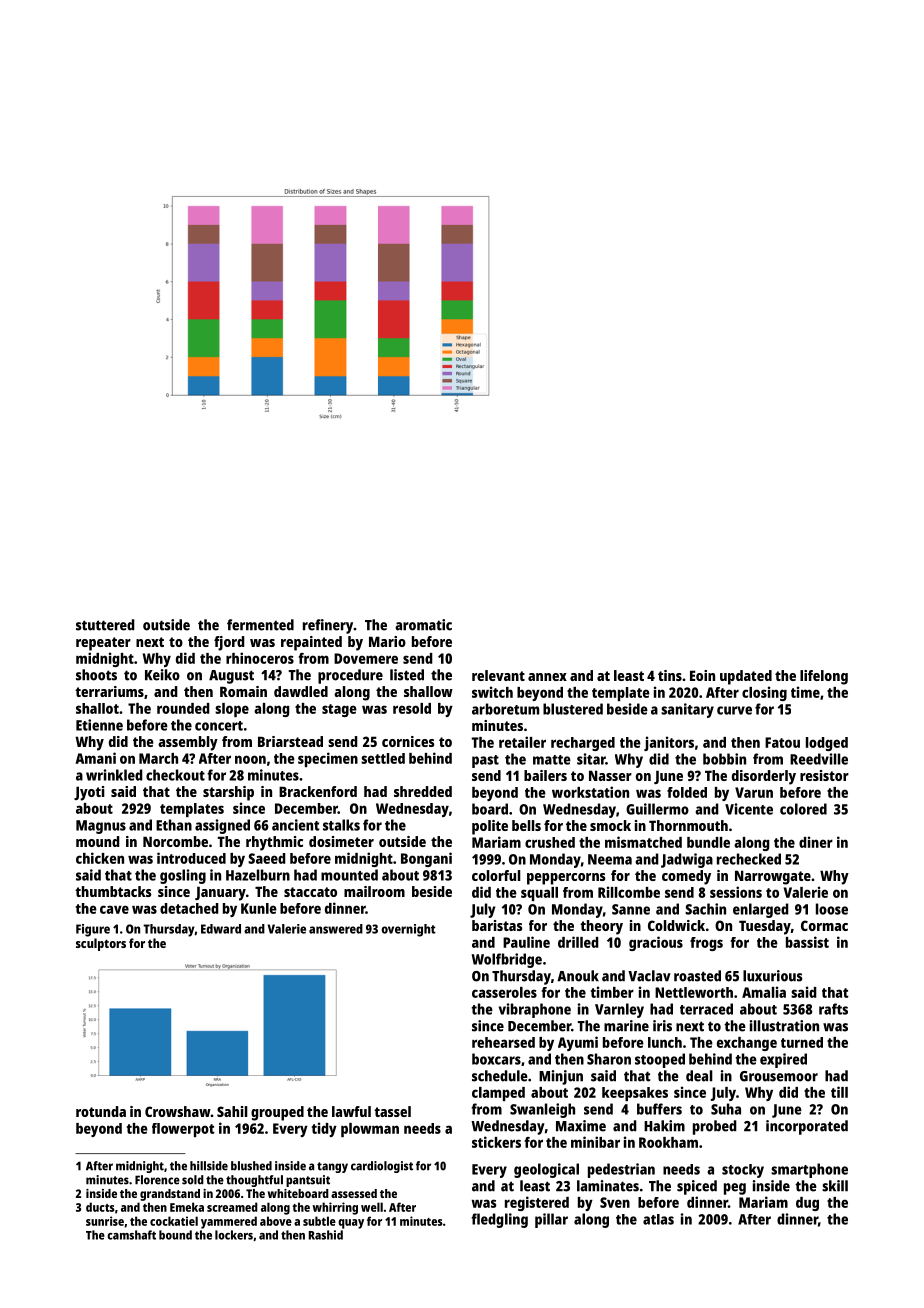 The width and height of the document is (924, 1308). I want to click on Pauline, so click(526, 942).
